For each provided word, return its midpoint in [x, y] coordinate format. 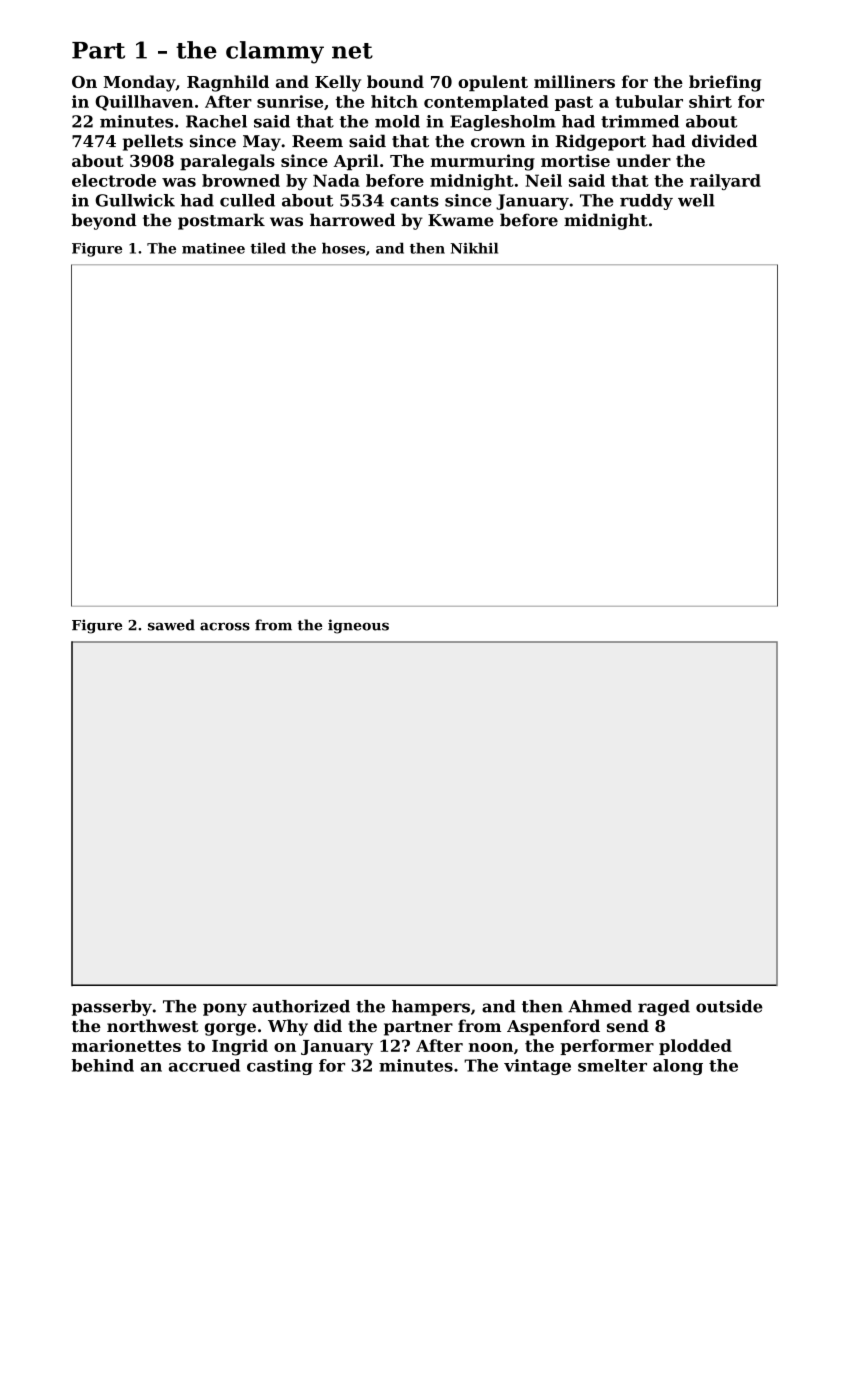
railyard [725, 182]
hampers [431, 1008]
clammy [275, 52]
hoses [343, 248]
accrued [204, 1065]
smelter [612, 1065]
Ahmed [600, 1006]
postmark [221, 221]
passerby [112, 1008]
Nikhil [474, 248]
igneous [358, 626]
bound [395, 81]
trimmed [640, 121]
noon [491, 1047]
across [225, 626]
